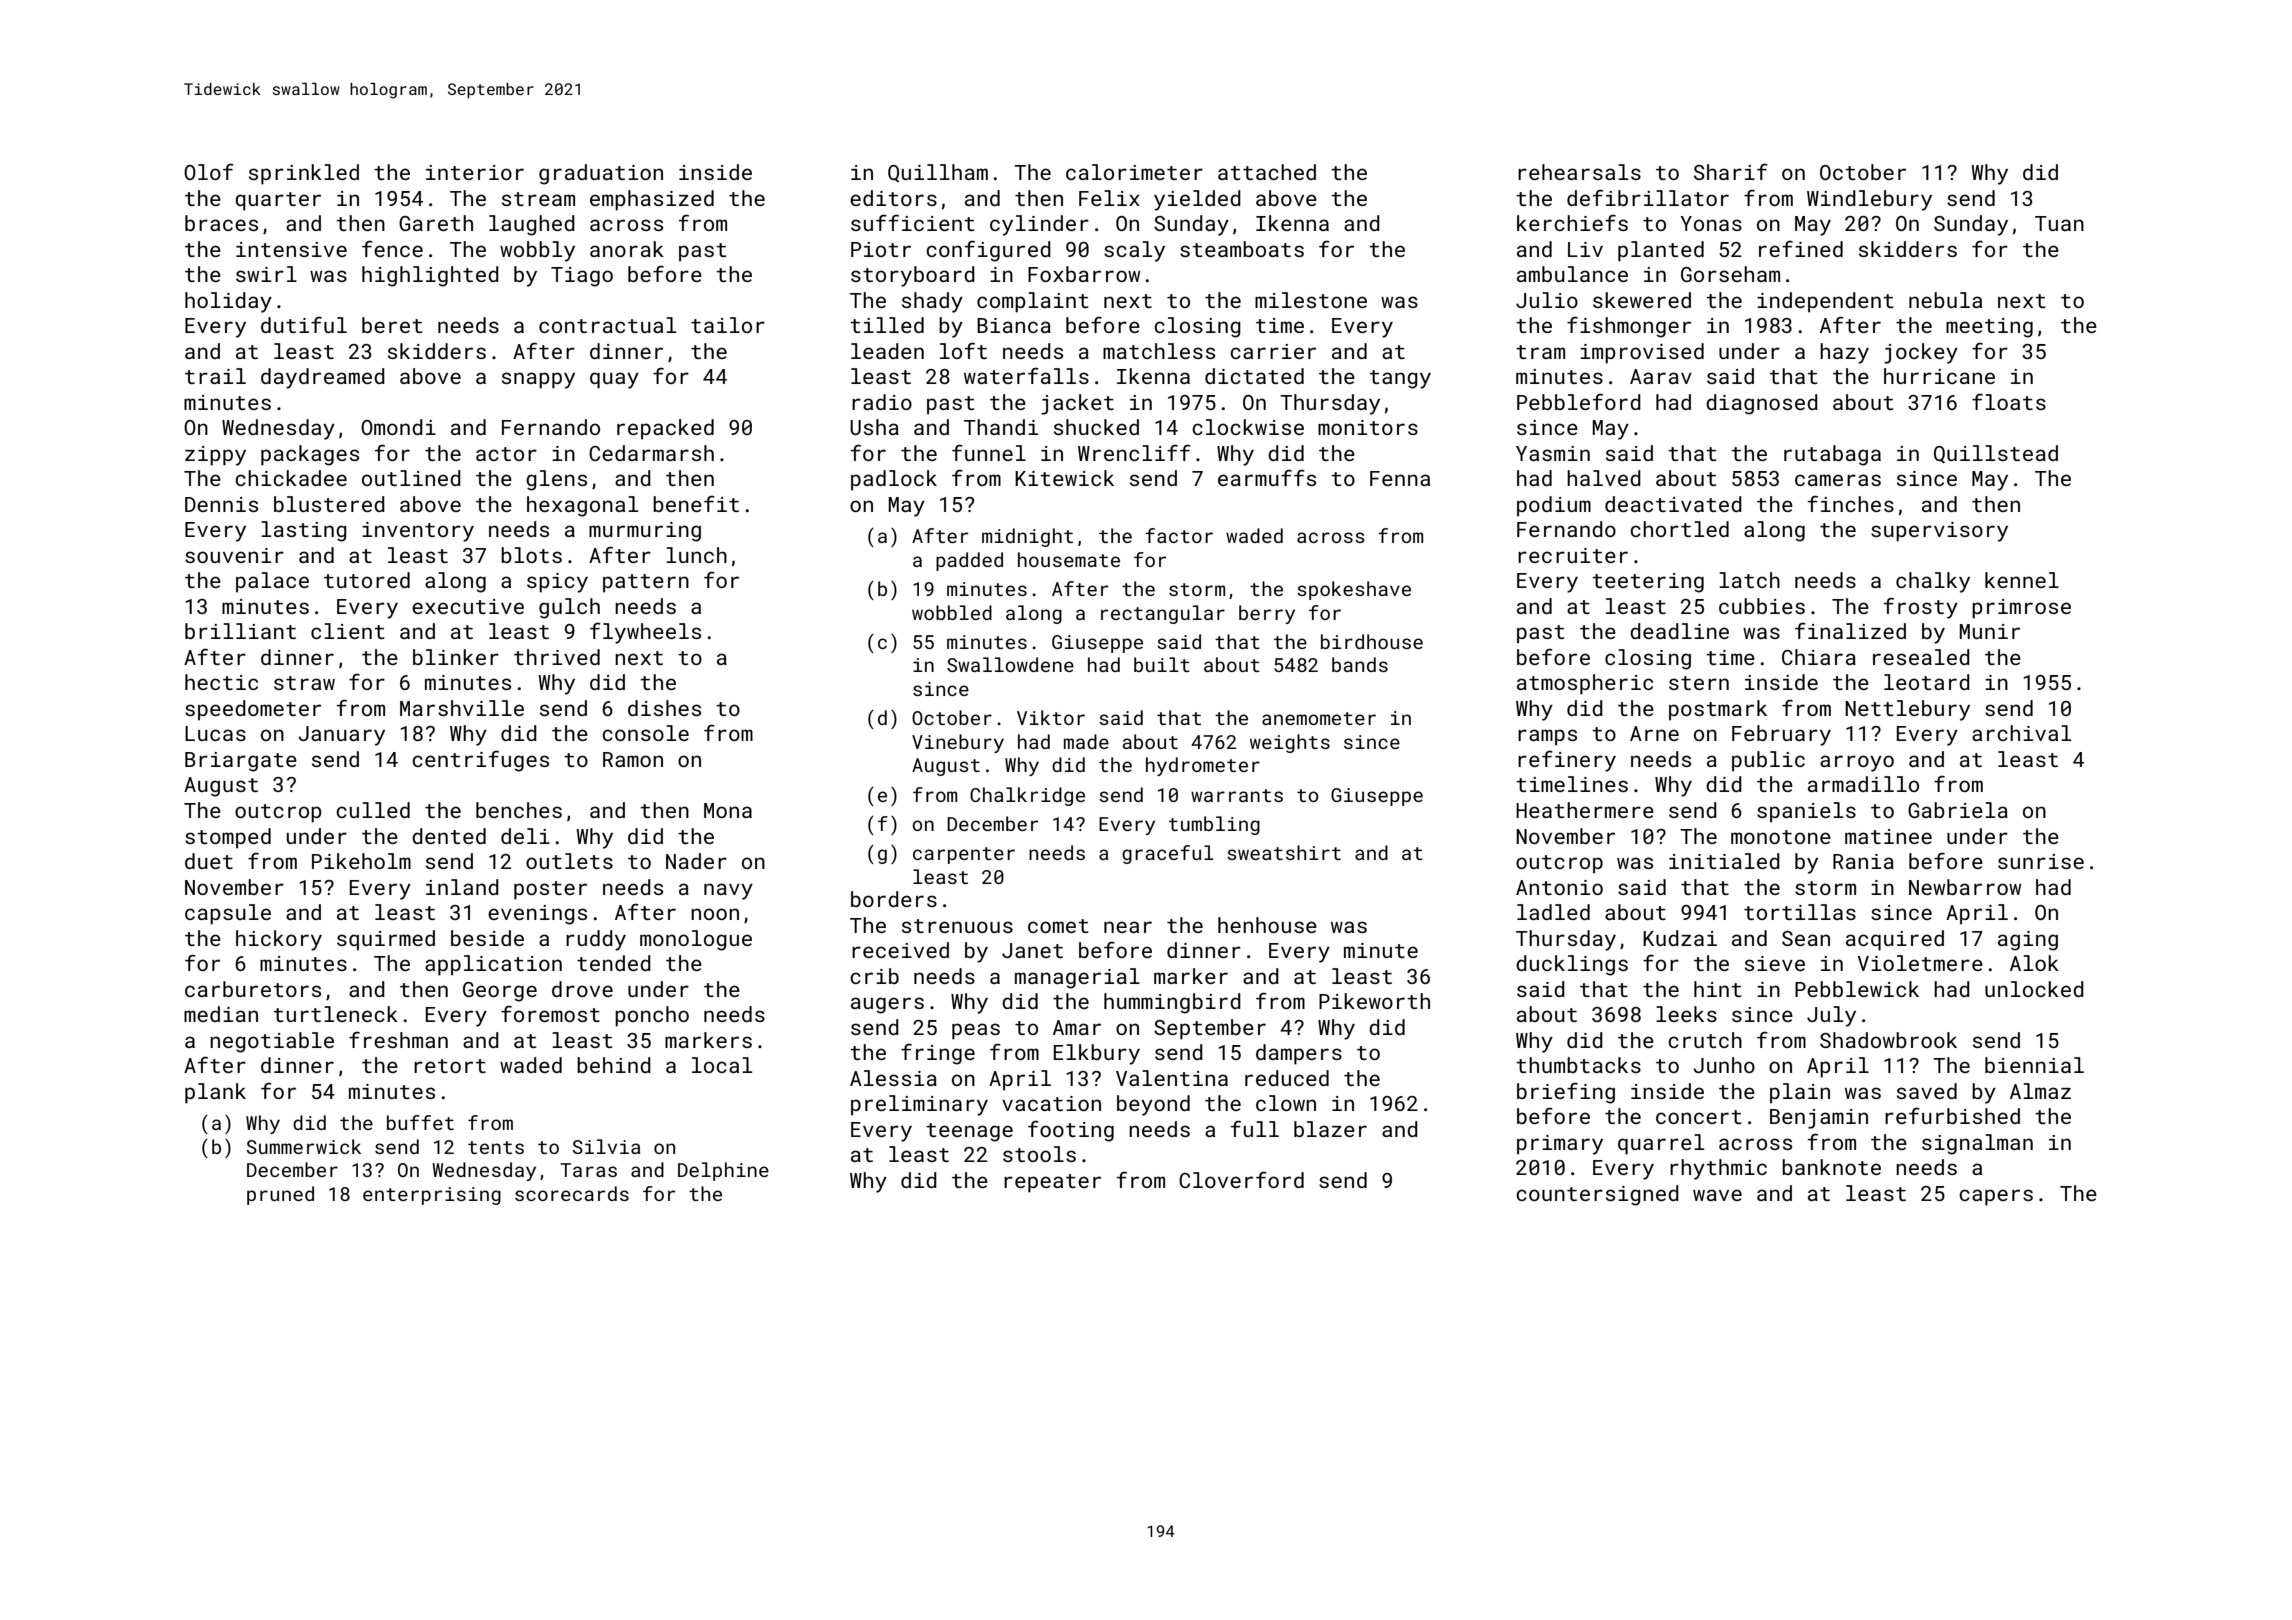 The image size is (2292, 1620). What do you see at coordinates (1831, 1016) in the image?
I see `July` at bounding box center [1831, 1016].
